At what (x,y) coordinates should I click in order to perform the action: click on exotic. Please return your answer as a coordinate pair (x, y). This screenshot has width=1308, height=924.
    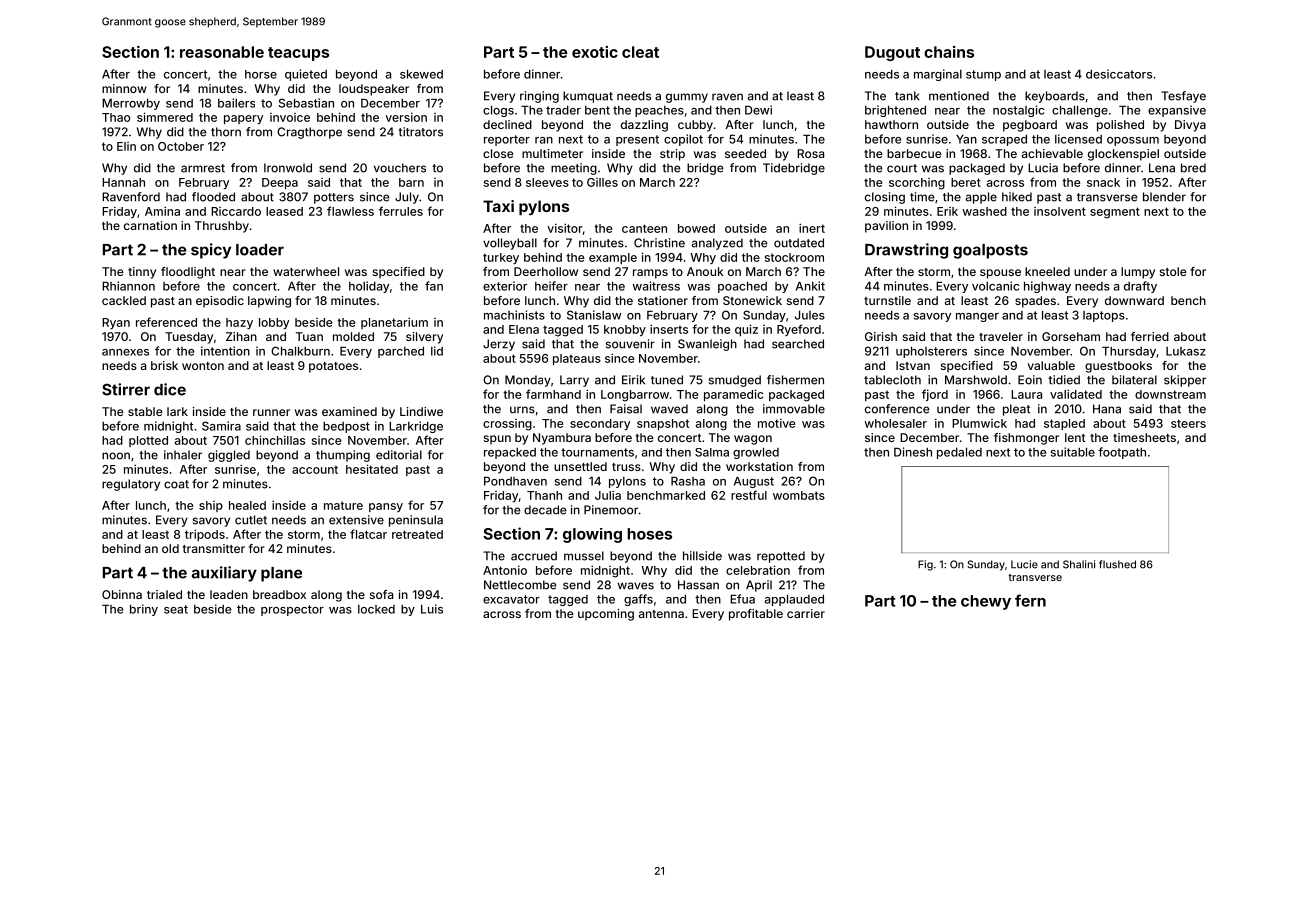
    Looking at the image, I should click on (595, 52).
